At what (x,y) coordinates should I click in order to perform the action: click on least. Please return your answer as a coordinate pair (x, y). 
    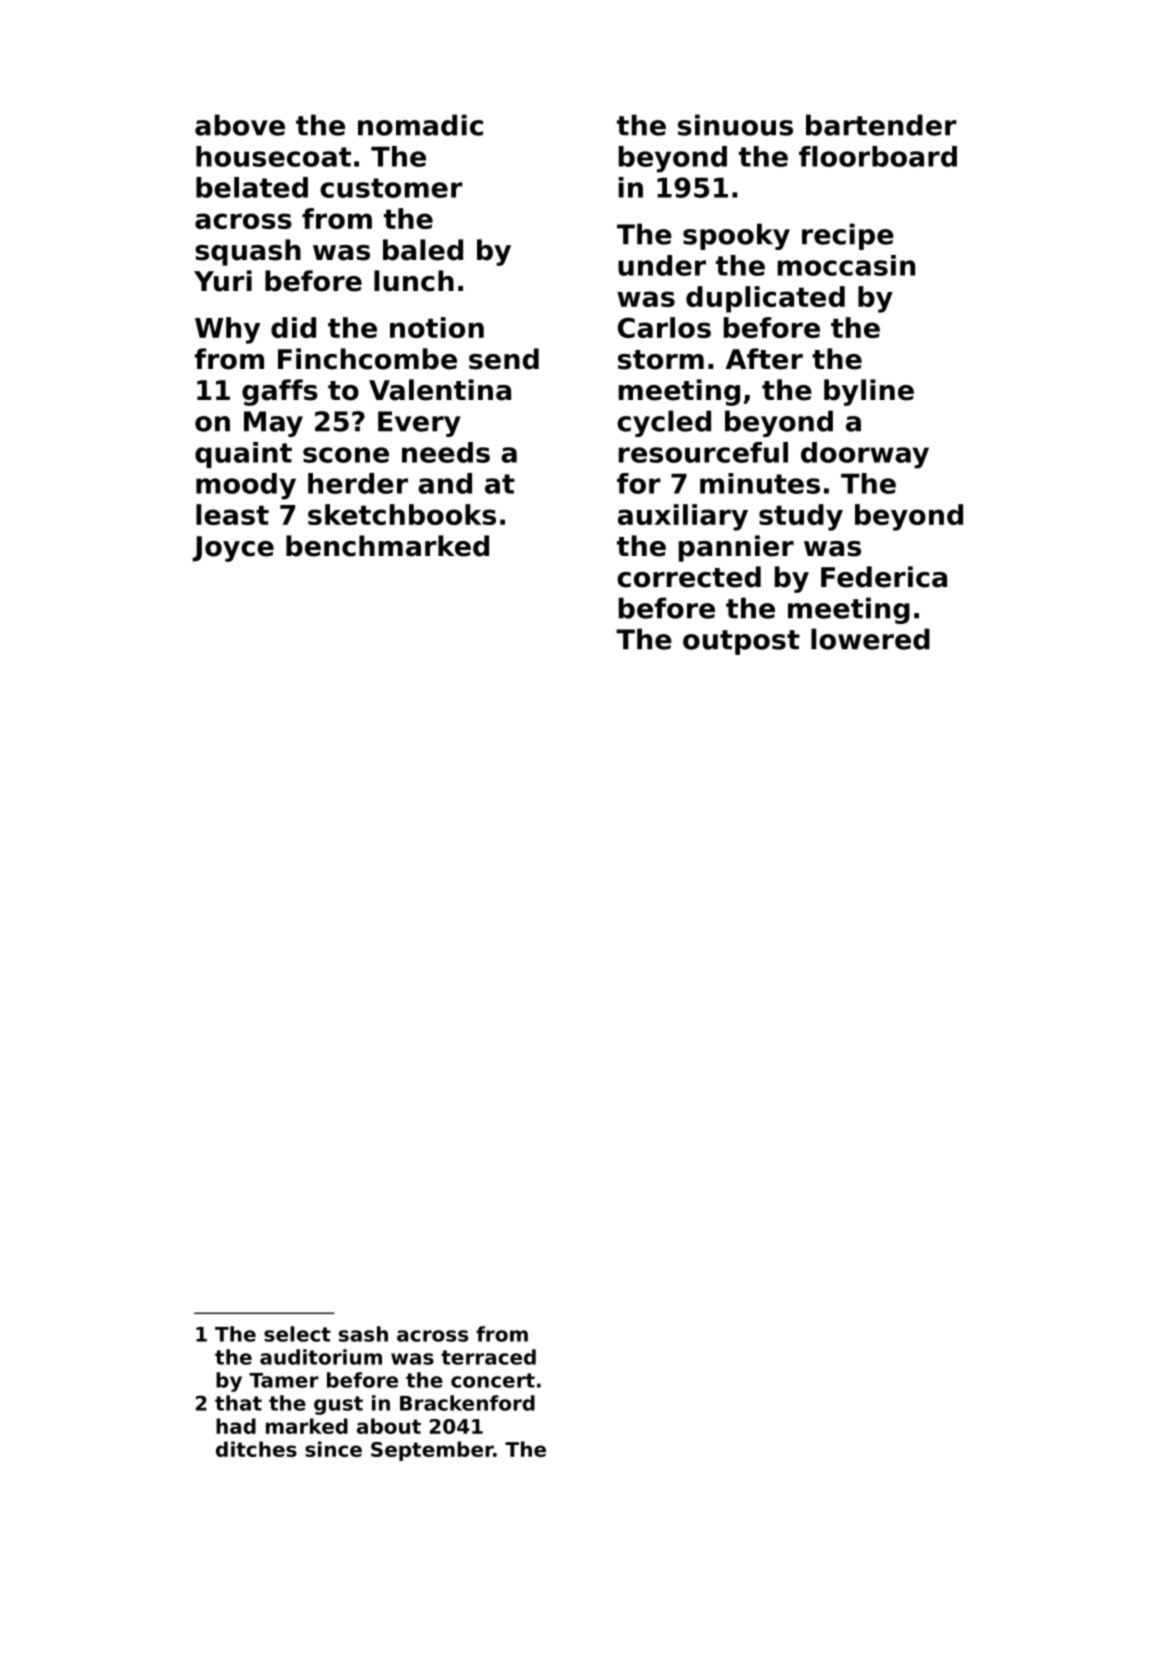
    Looking at the image, I should click on (232, 514).
